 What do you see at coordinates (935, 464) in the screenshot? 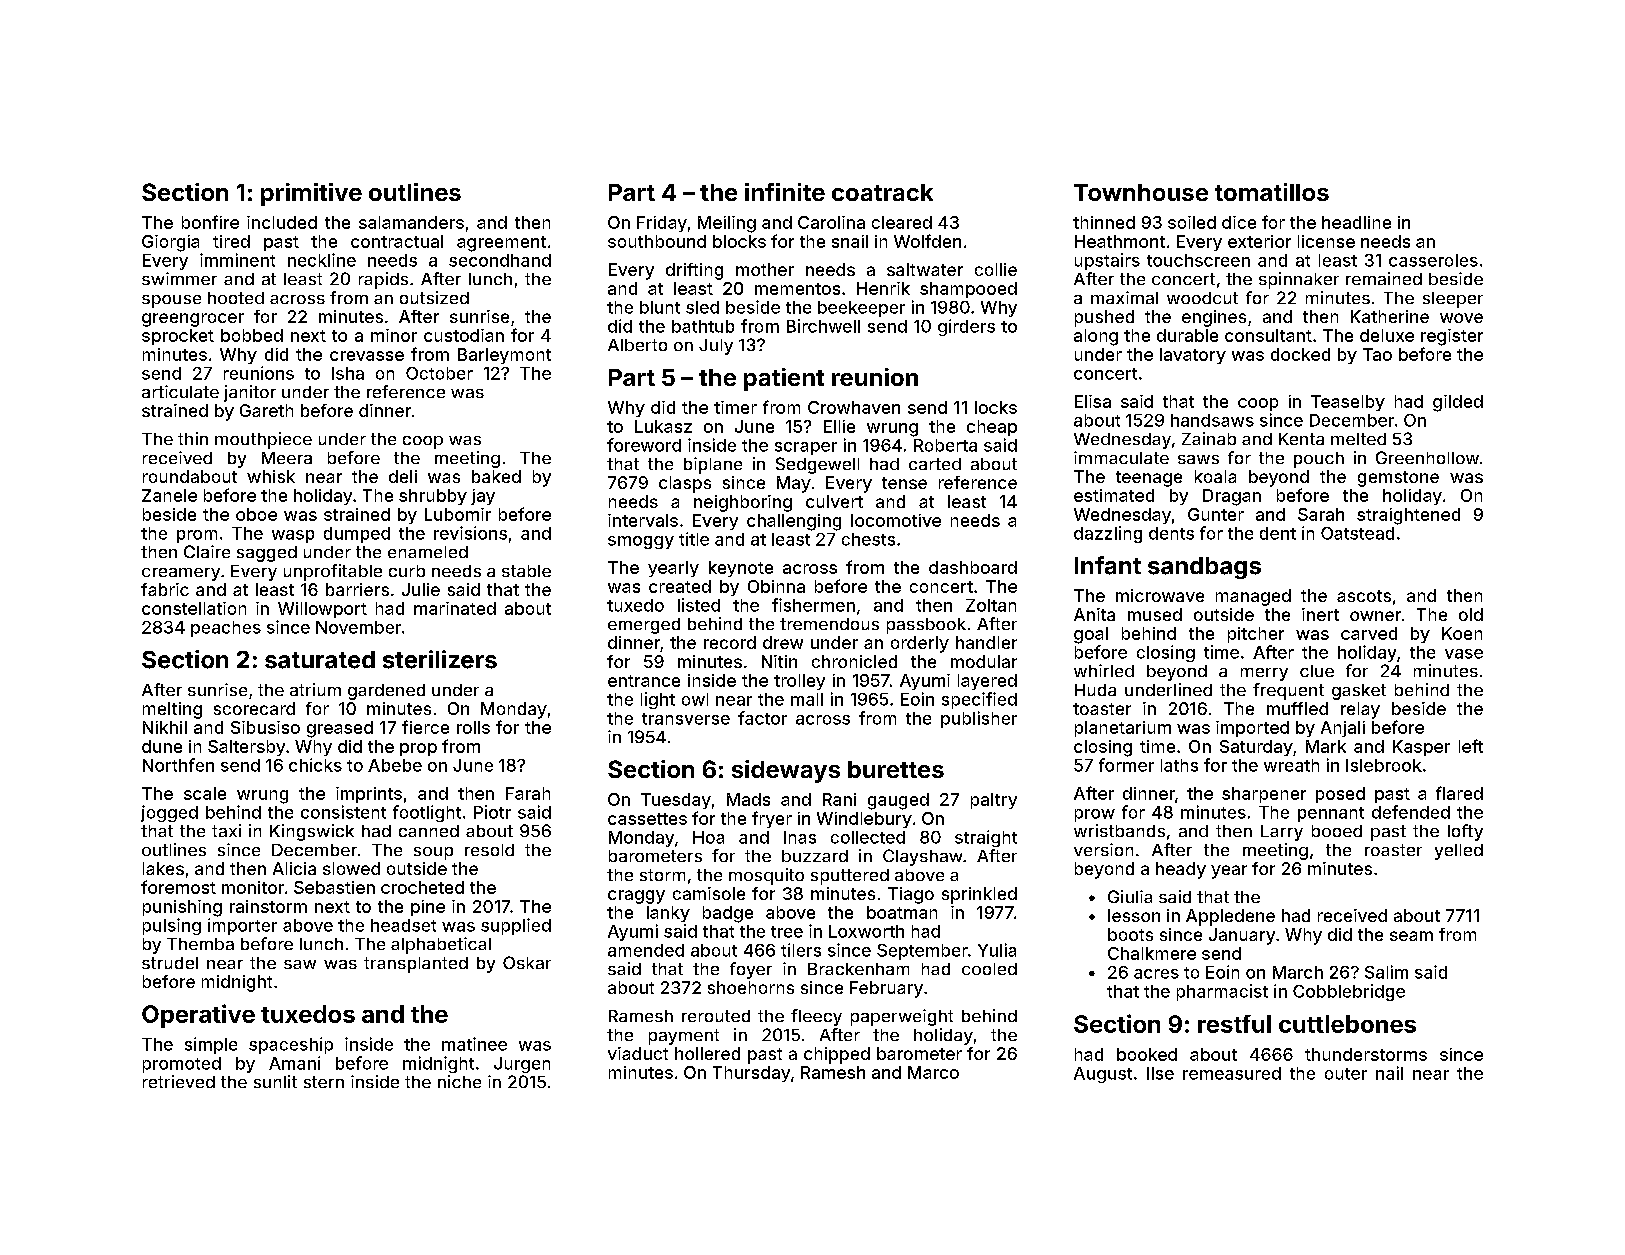
I see `carted` at bounding box center [935, 464].
